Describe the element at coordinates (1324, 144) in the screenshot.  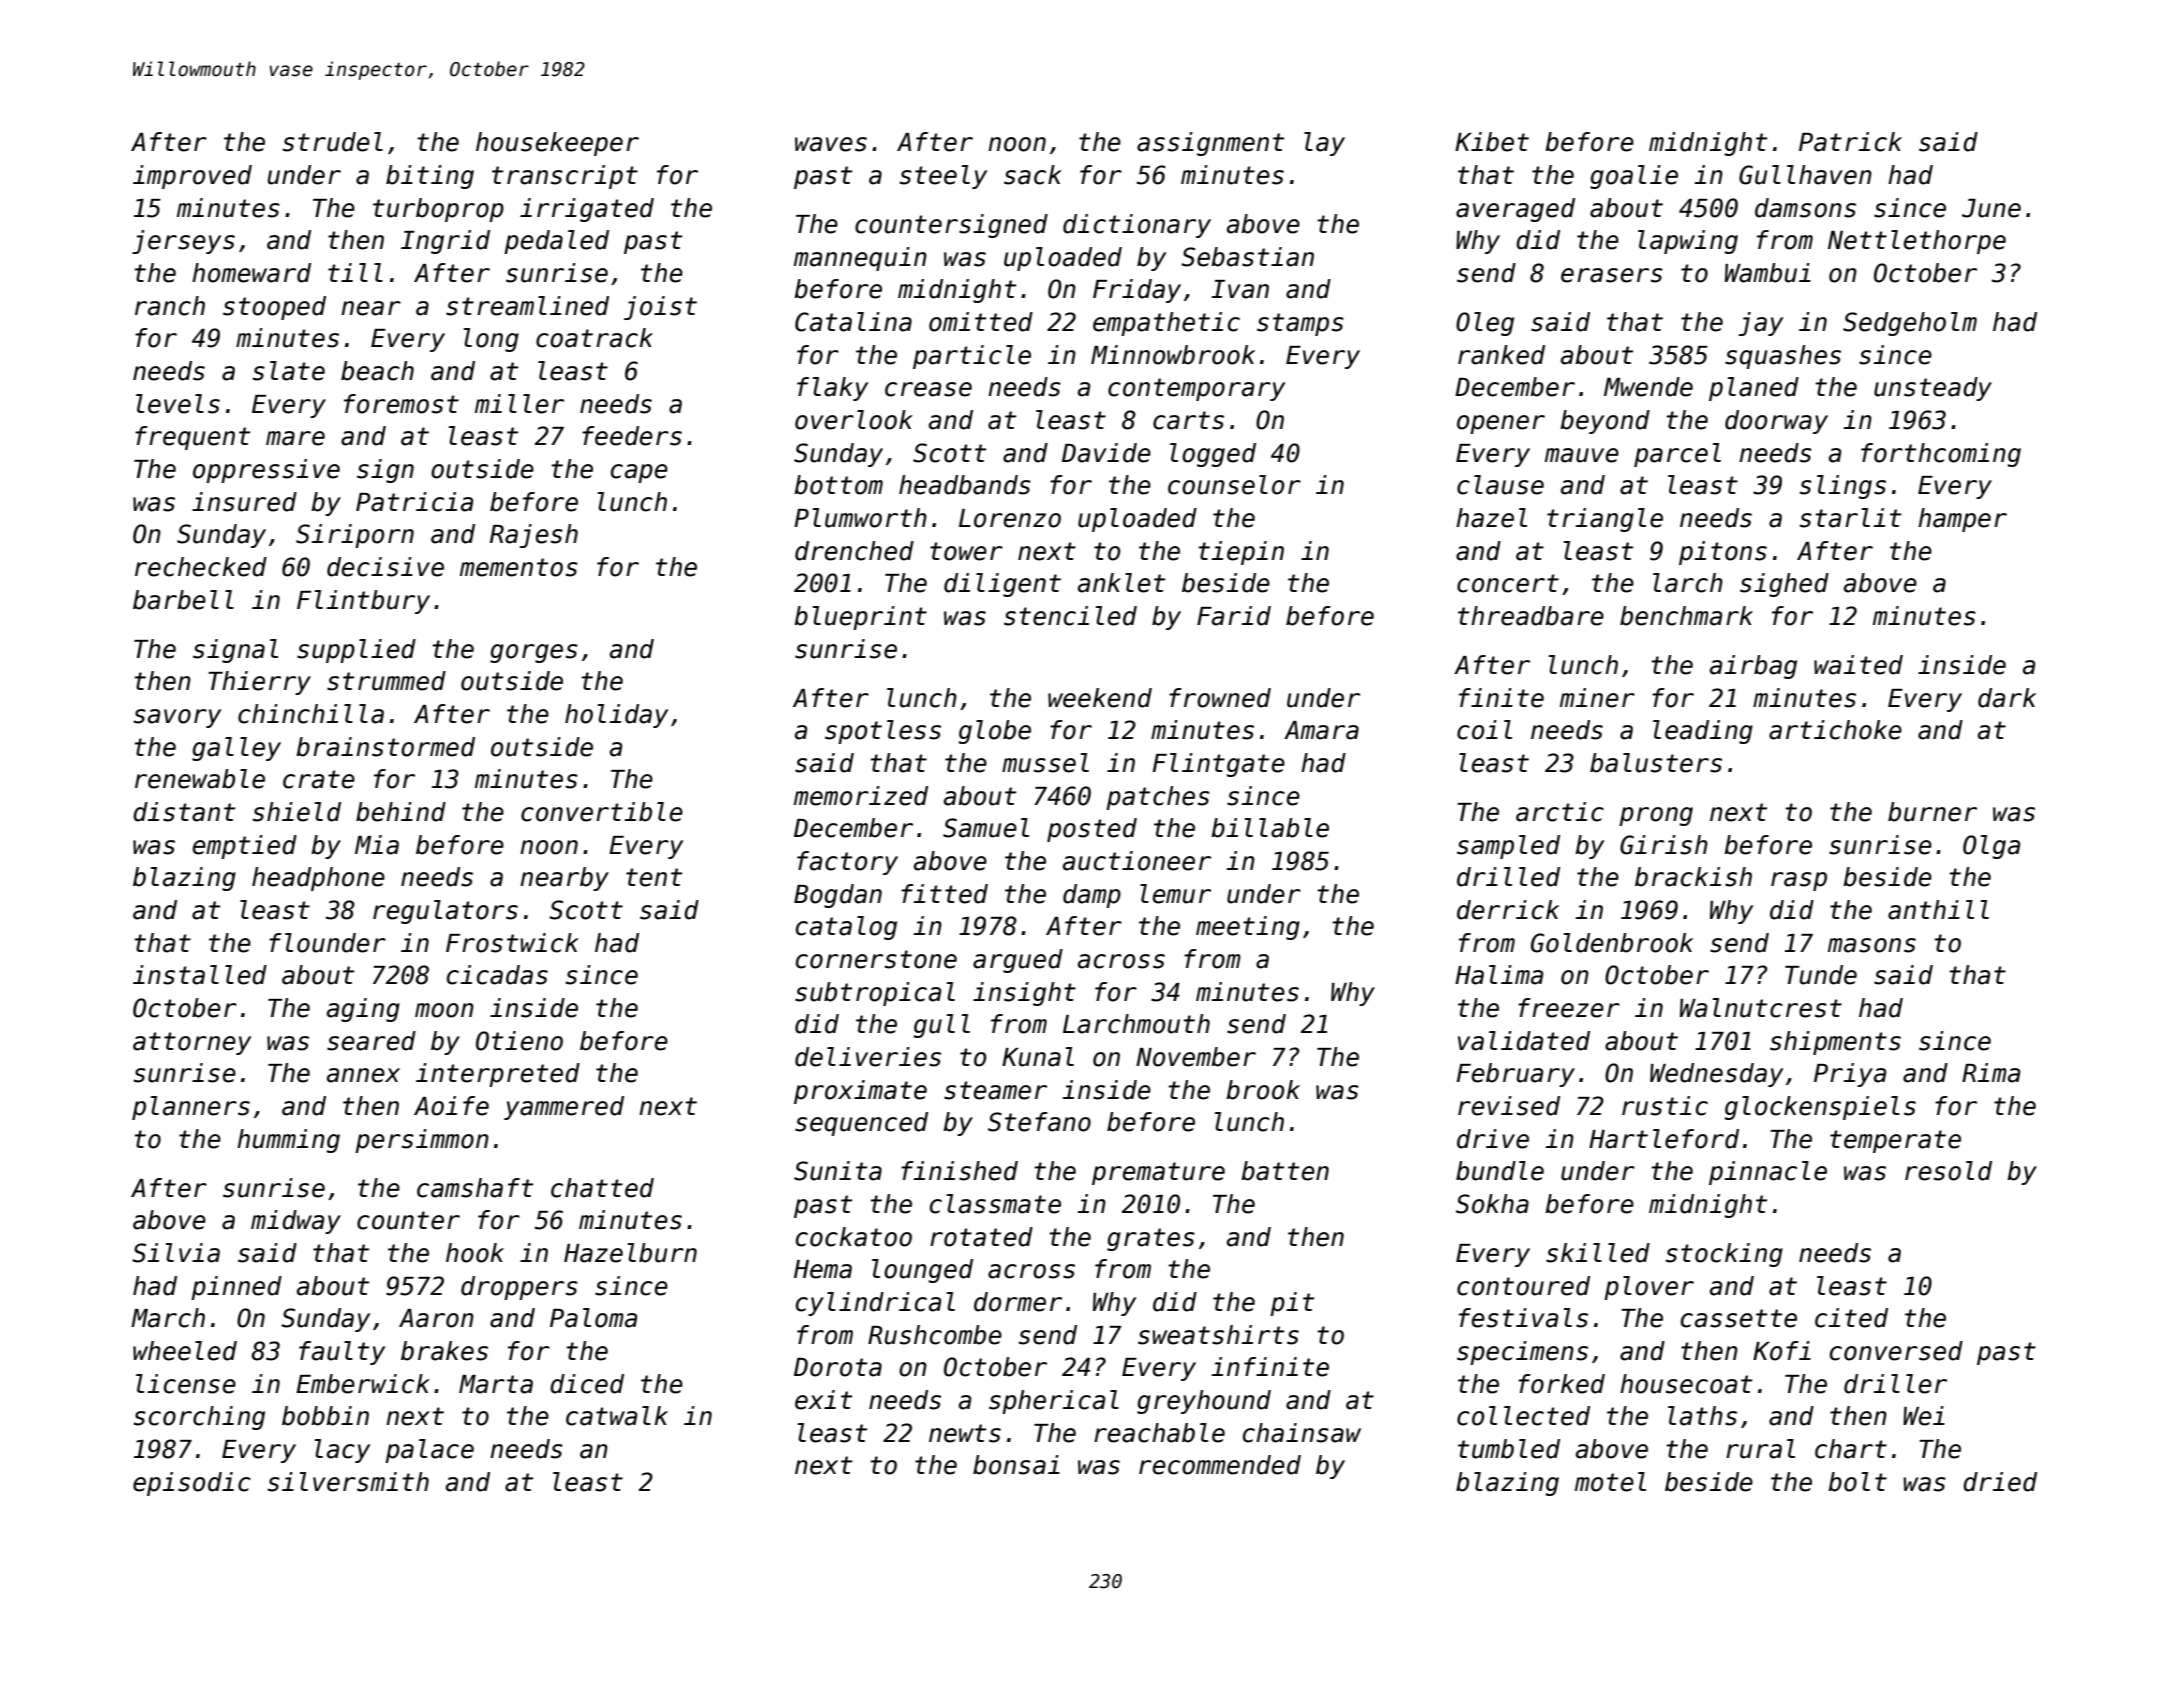
I see `lay` at that location.
